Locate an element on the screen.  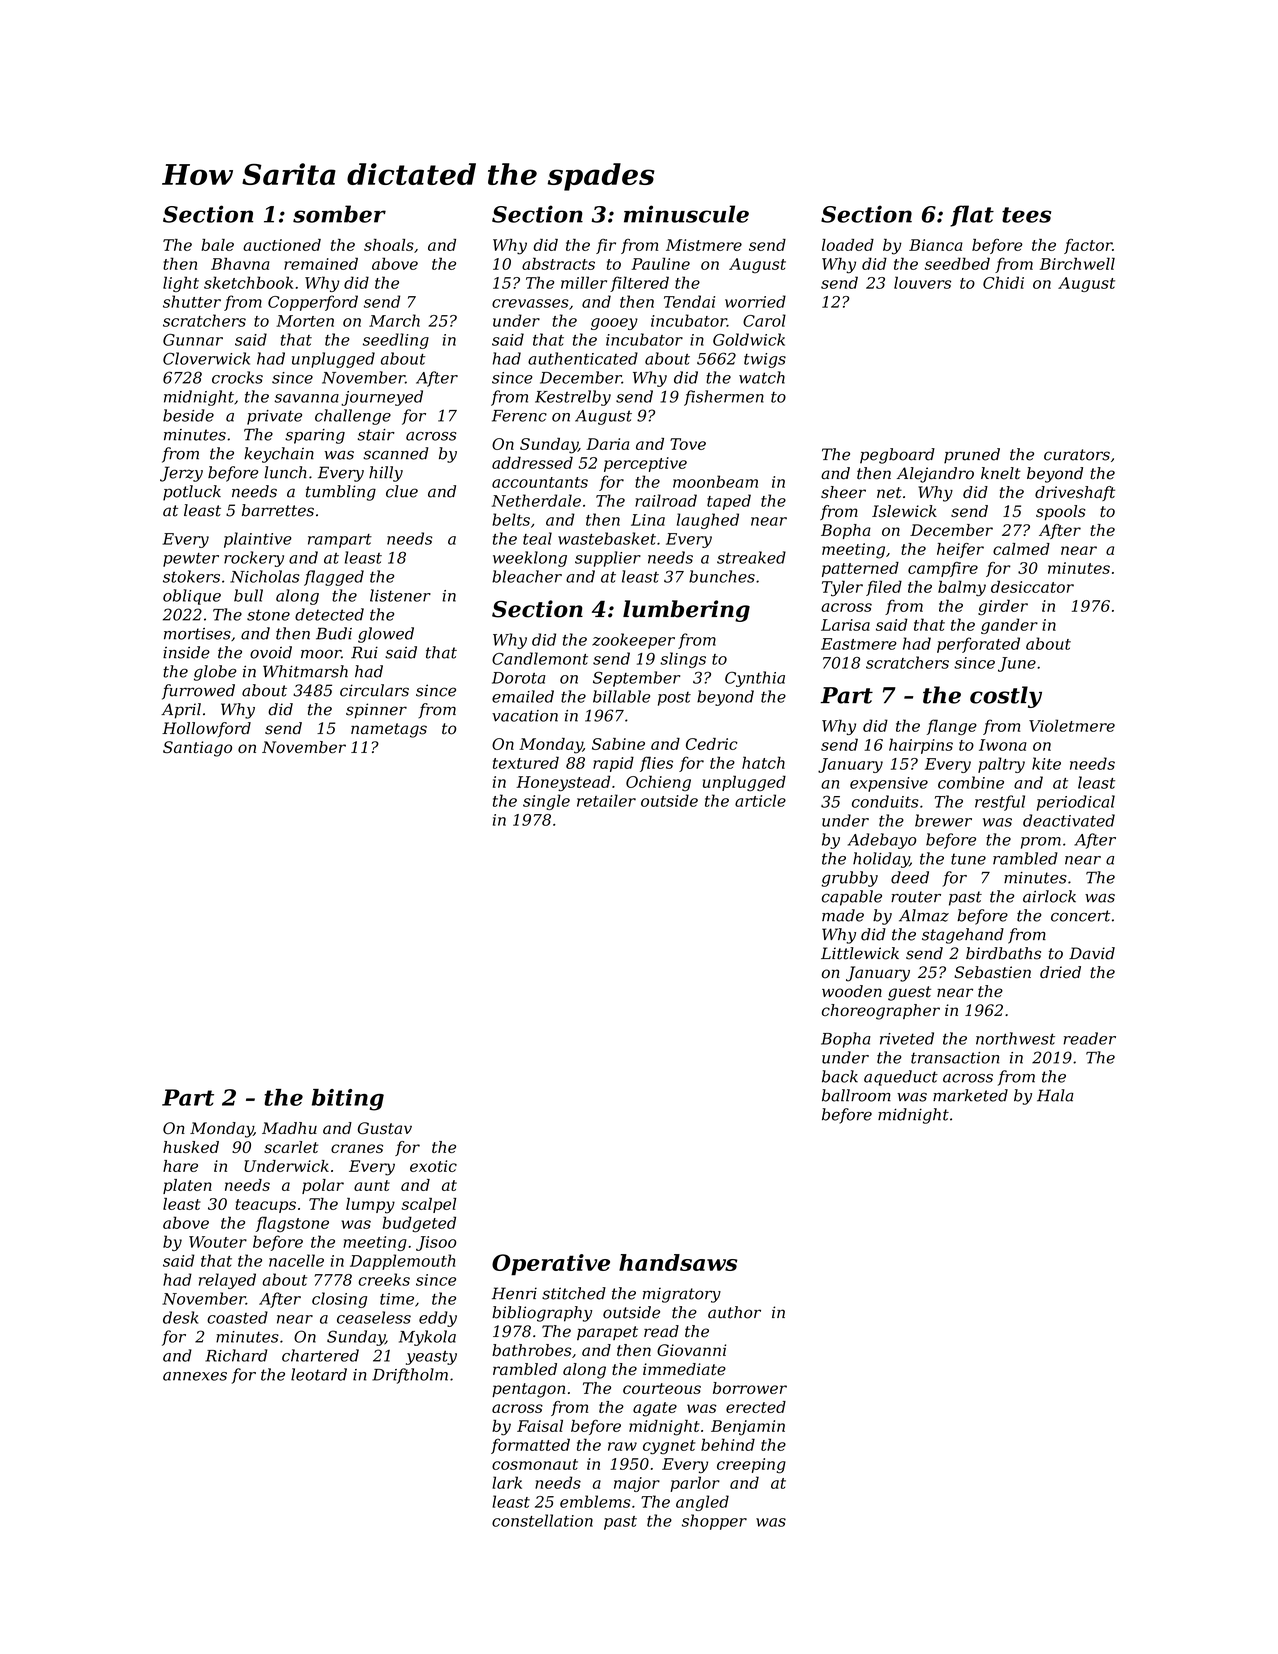
Cloverwick is located at coordinates (206, 358).
